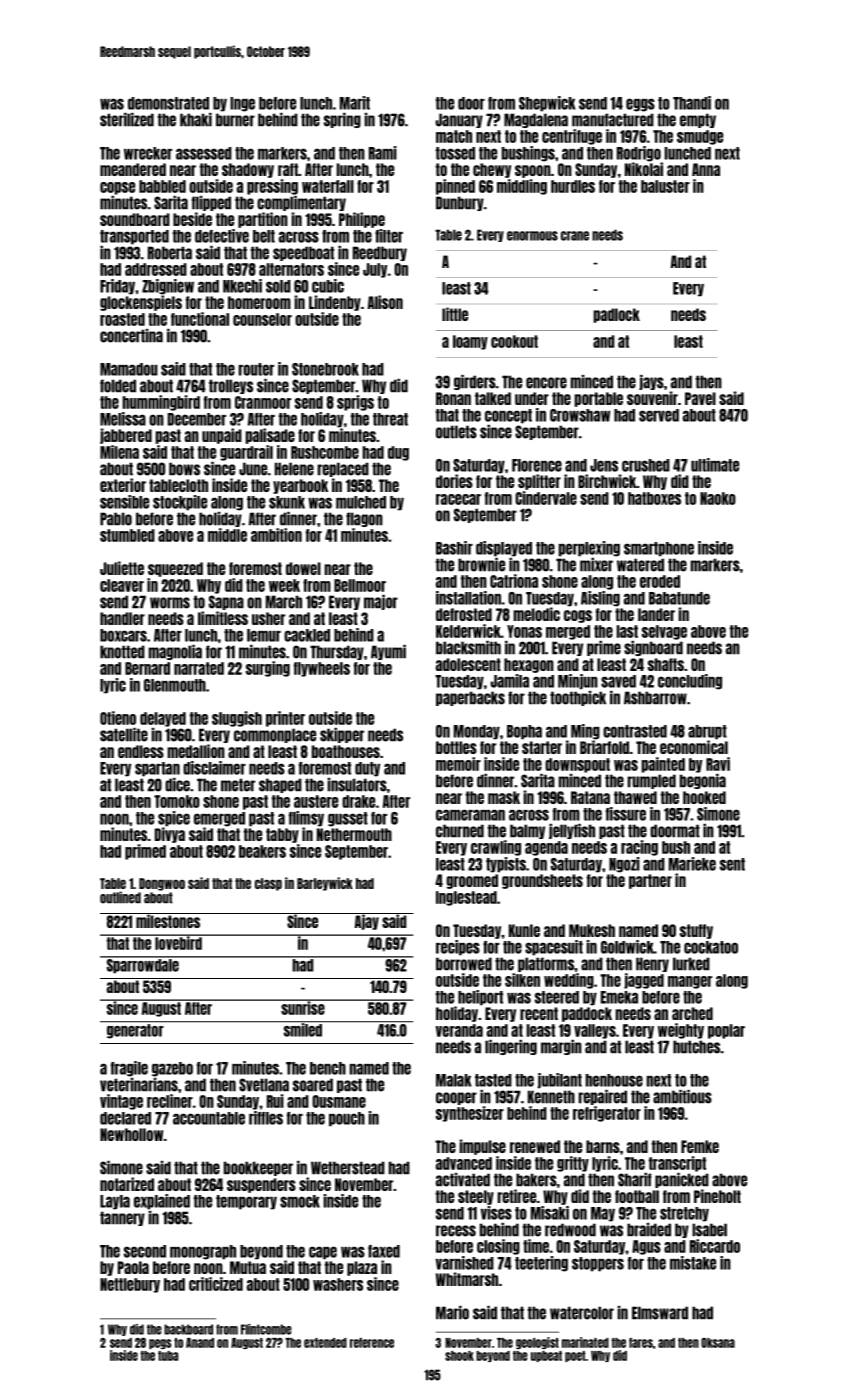 The height and width of the page is (1400, 849). I want to click on second, so click(145, 1251).
